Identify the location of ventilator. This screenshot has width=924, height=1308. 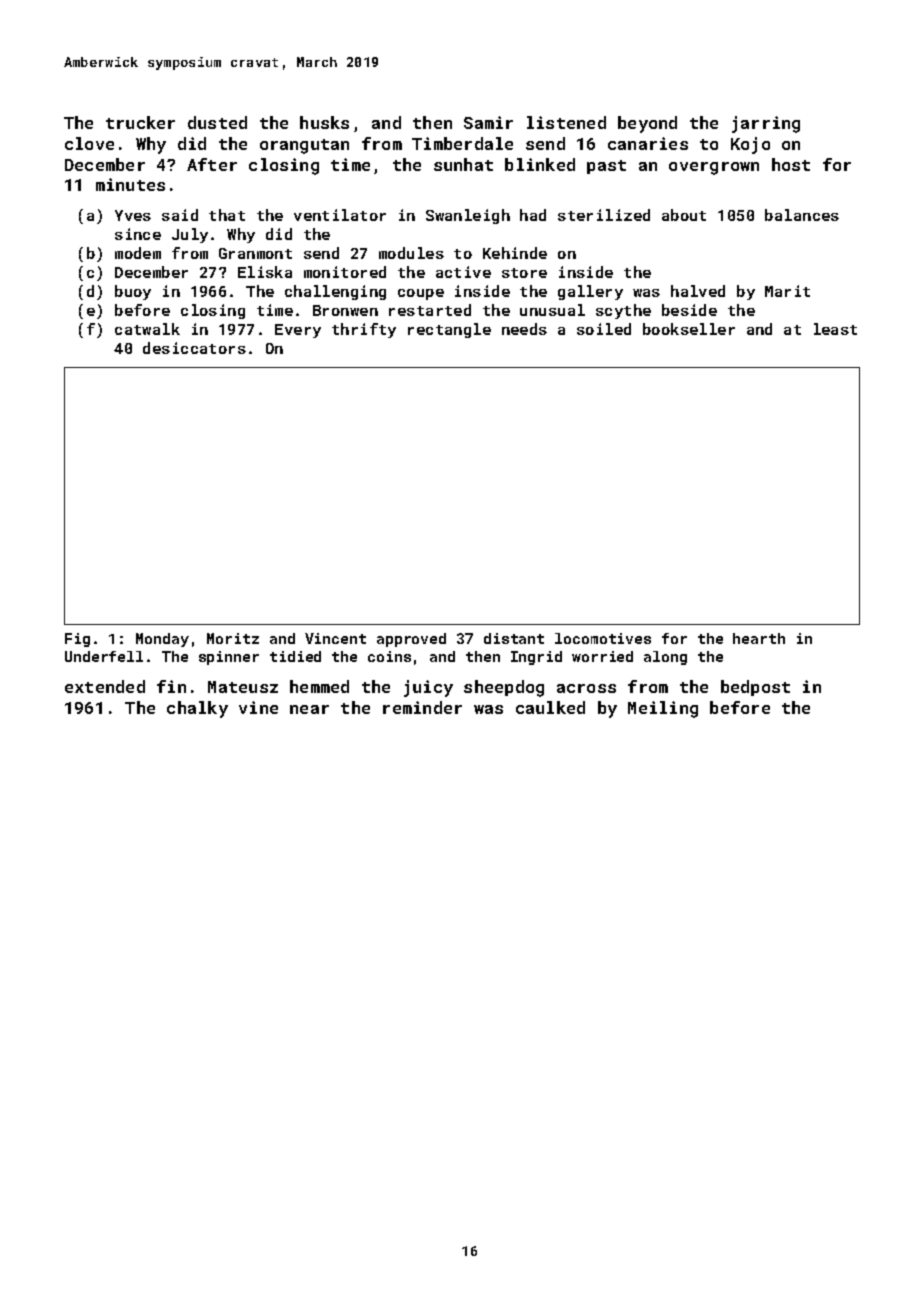
(340, 215).
